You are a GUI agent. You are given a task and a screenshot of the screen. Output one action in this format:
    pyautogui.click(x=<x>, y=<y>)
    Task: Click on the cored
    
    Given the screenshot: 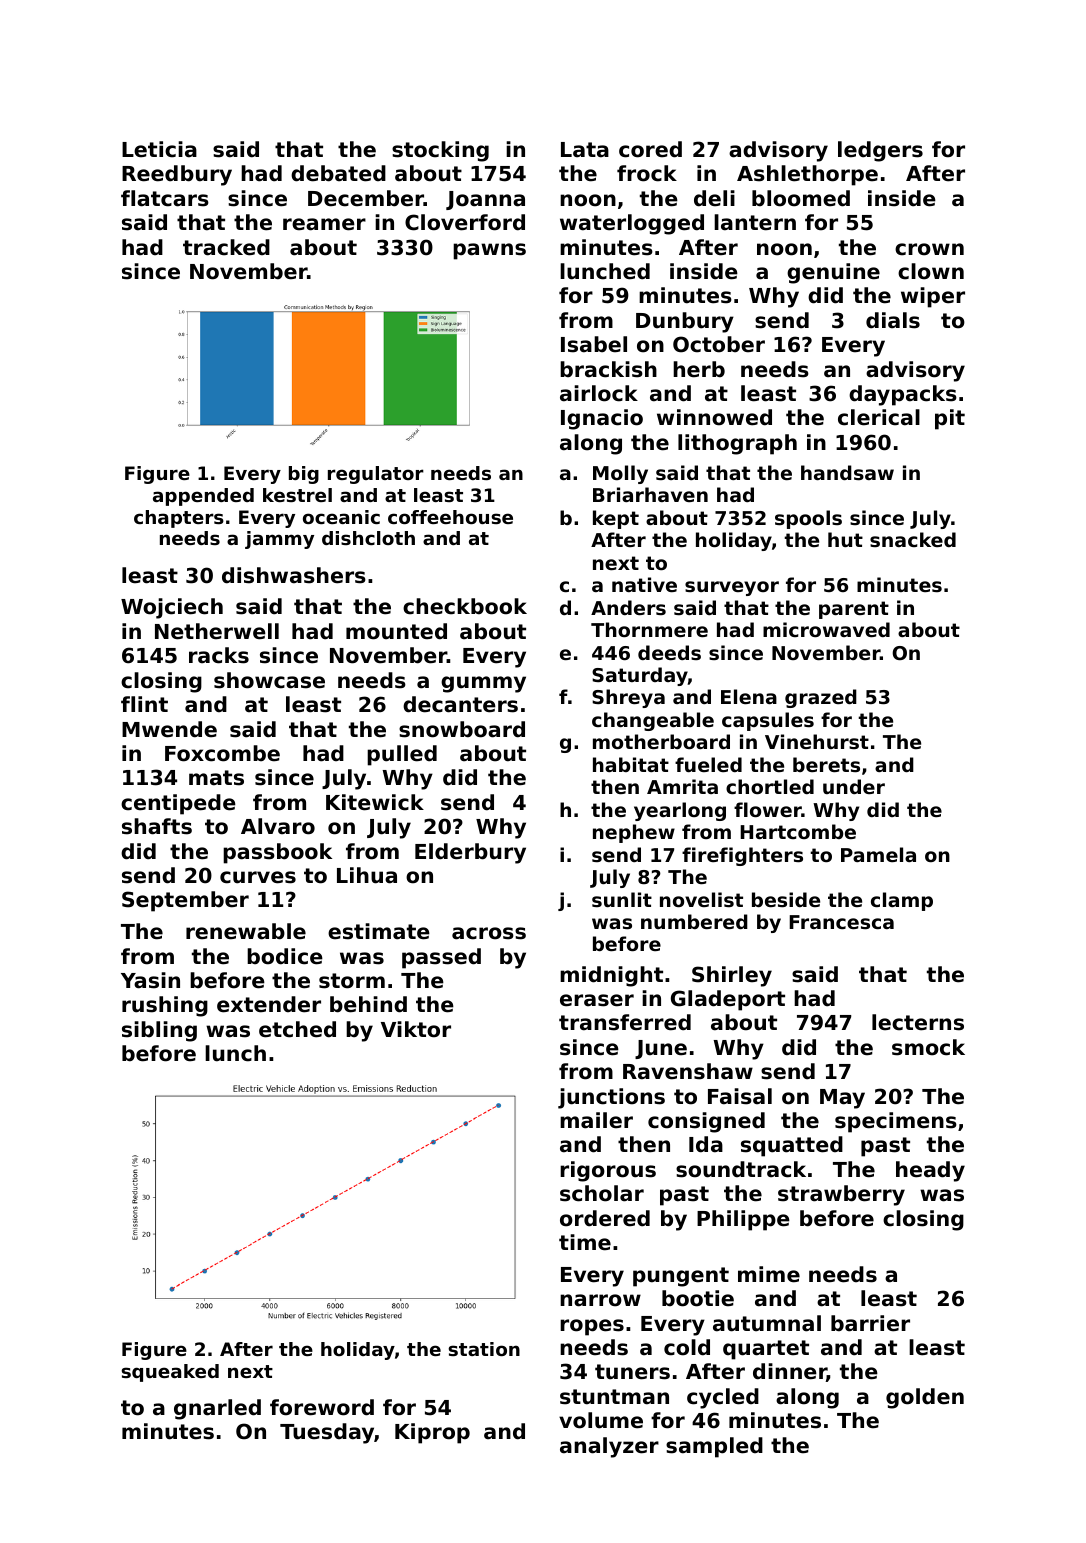 What is the action you would take?
    pyautogui.click(x=650, y=149)
